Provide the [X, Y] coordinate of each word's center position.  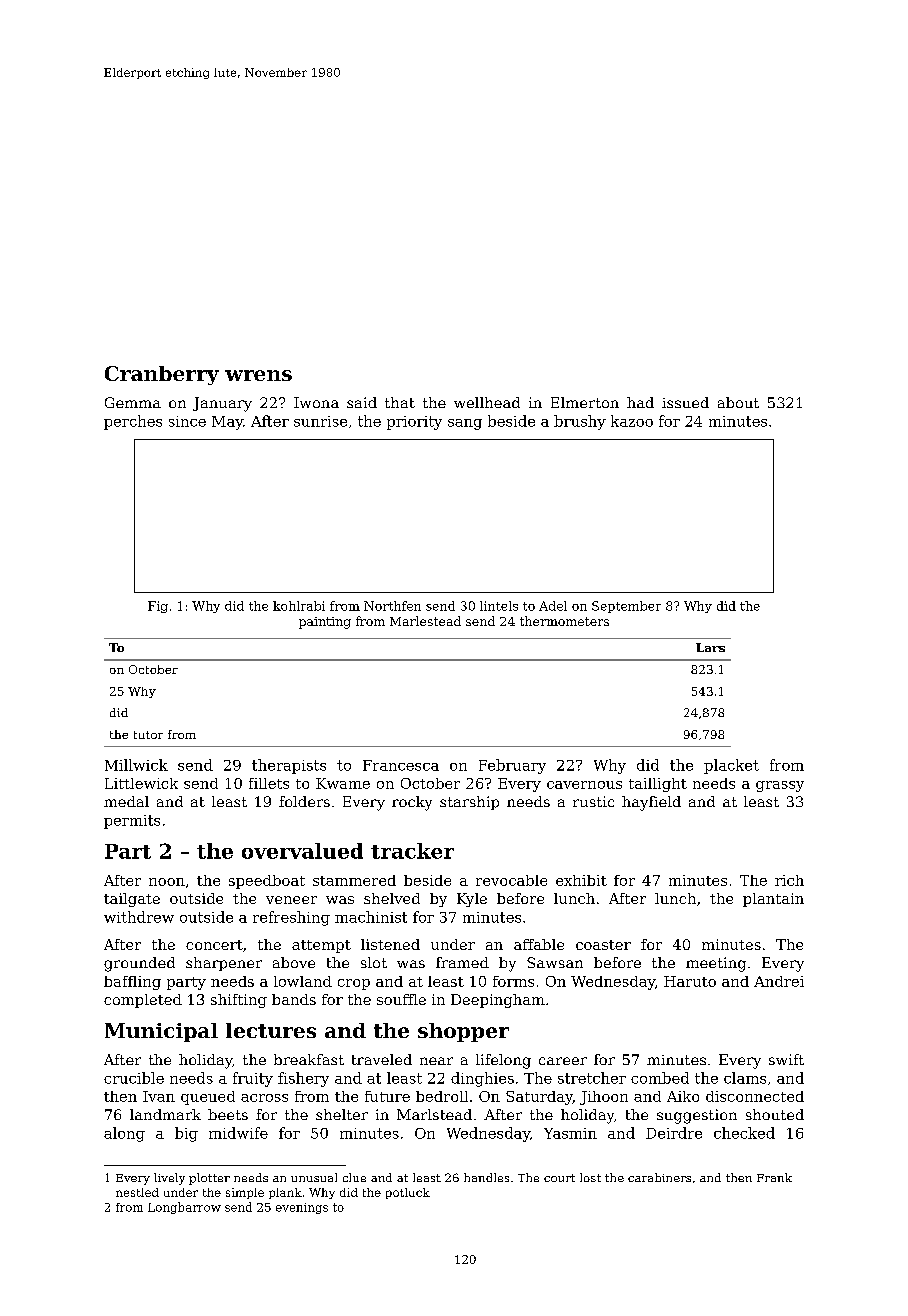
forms [513, 981]
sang [465, 424]
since [187, 421]
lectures [271, 1030]
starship [469, 803]
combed [660, 1078]
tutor [148, 735]
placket [731, 766]
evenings [302, 1208]
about [738, 402]
